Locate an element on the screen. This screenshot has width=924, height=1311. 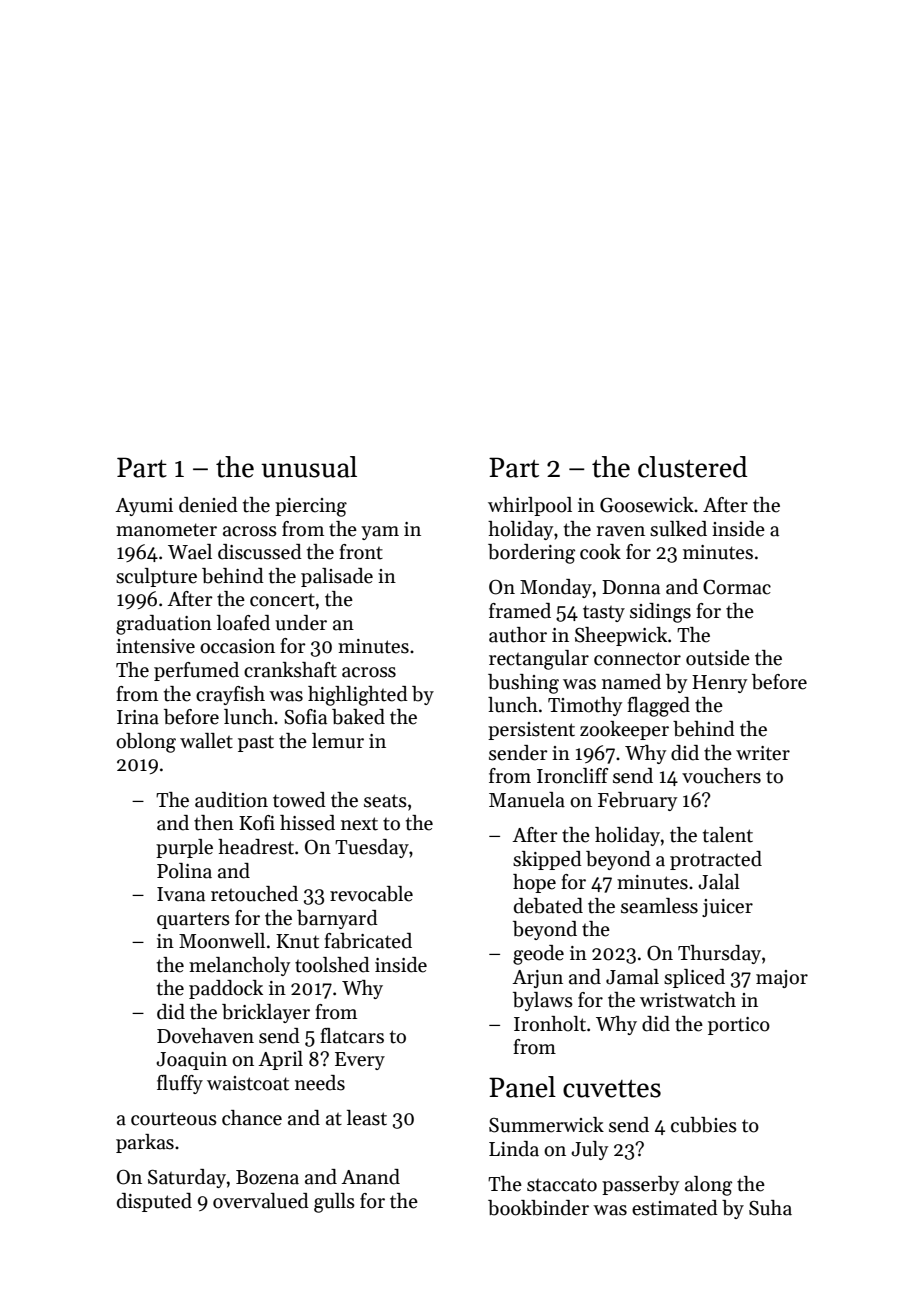
front is located at coordinates (361, 552).
